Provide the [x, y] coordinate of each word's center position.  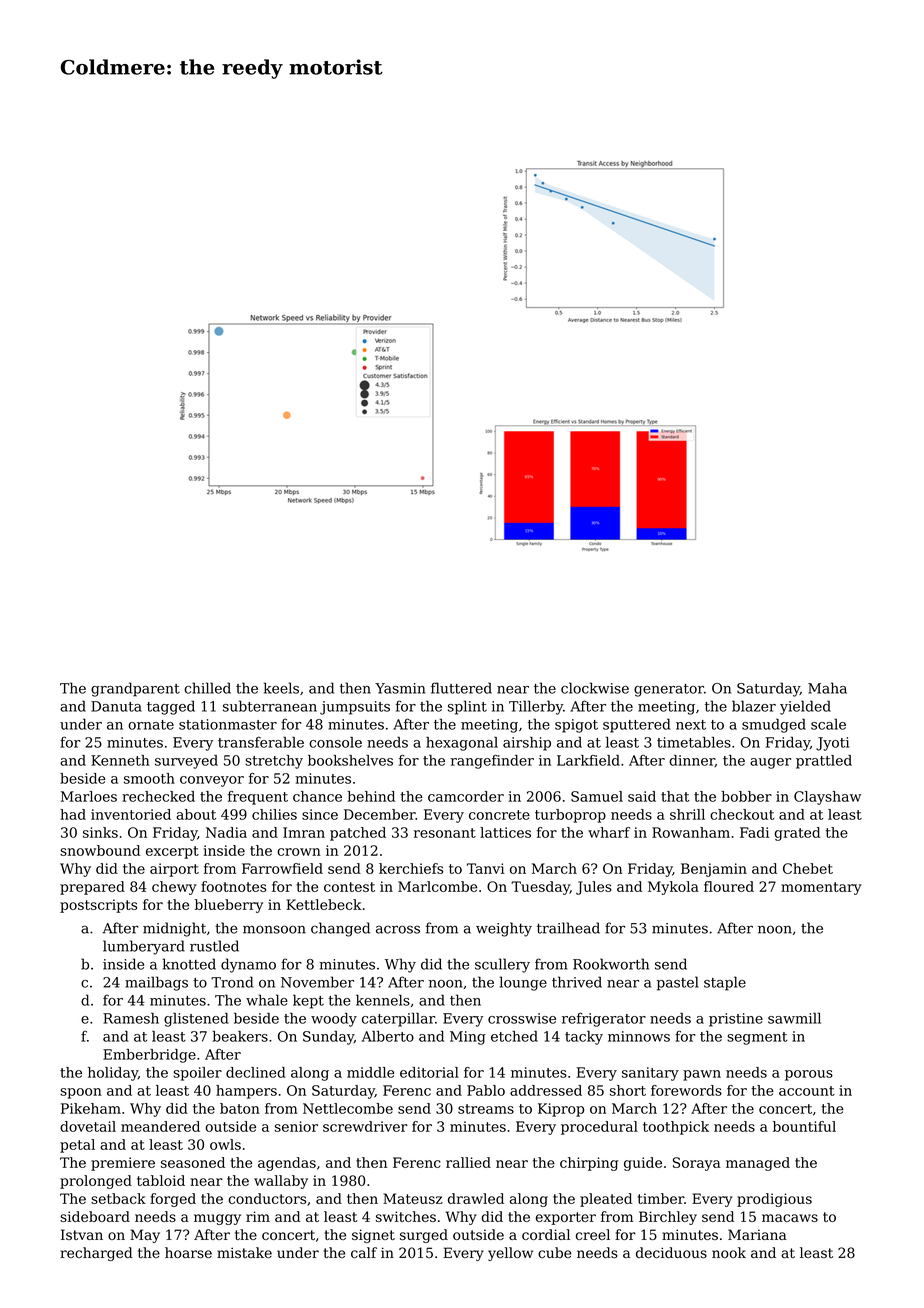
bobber [746, 796]
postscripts [98, 906]
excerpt [172, 852]
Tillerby [536, 707]
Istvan [82, 1234]
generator [669, 690]
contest [349, 887]
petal [77, 1146]
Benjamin [714, 870]
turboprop [570, 816]
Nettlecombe [348, 1108]
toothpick [676, 1128]
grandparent [135, 689]
